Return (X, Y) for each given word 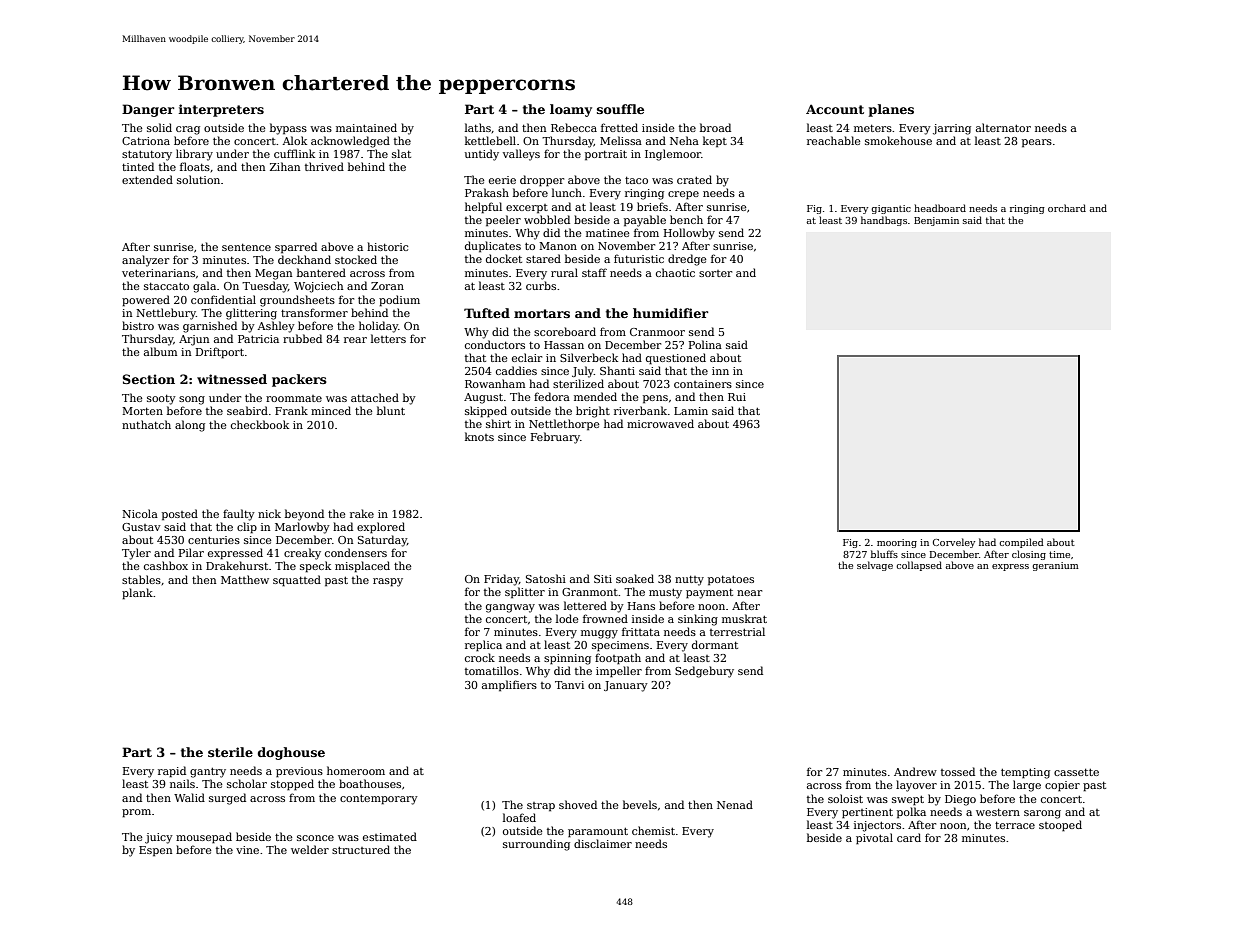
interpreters (221, 110)
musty (665, 594)
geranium (1055, 566)
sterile (230, 752)
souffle (620, 109)
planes (891, 110)
